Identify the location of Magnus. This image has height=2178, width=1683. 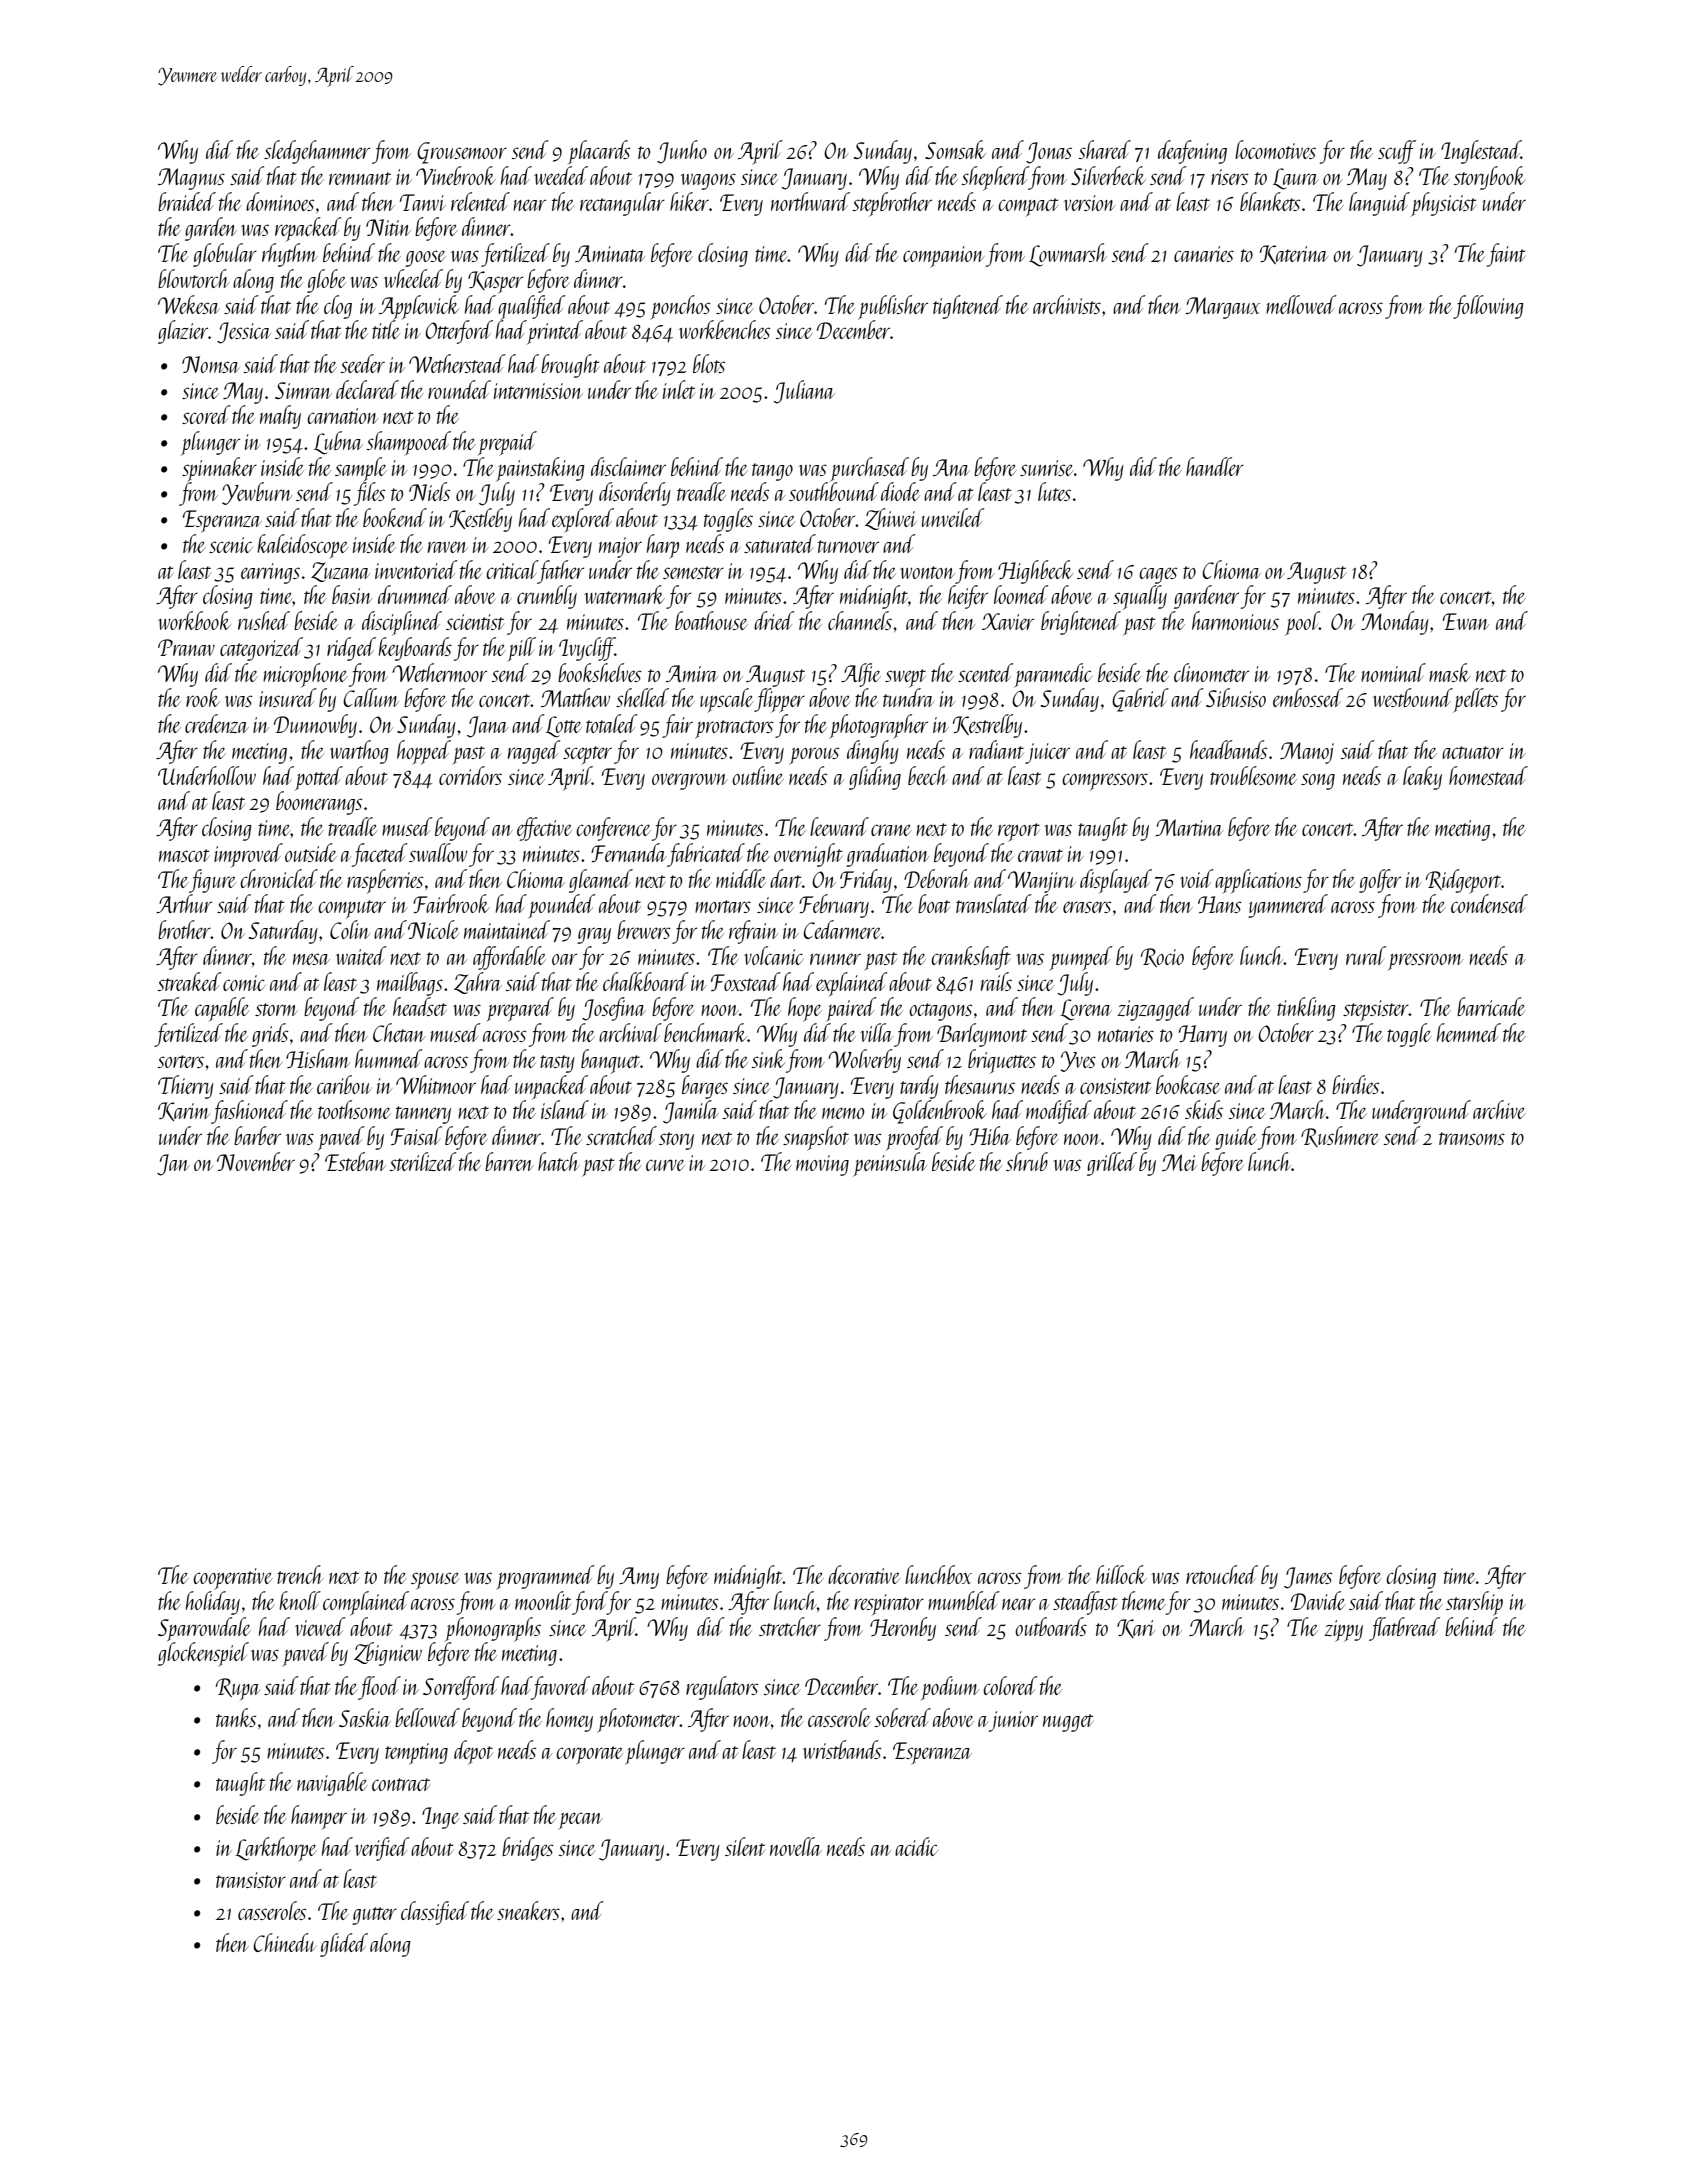
(191, 179).
